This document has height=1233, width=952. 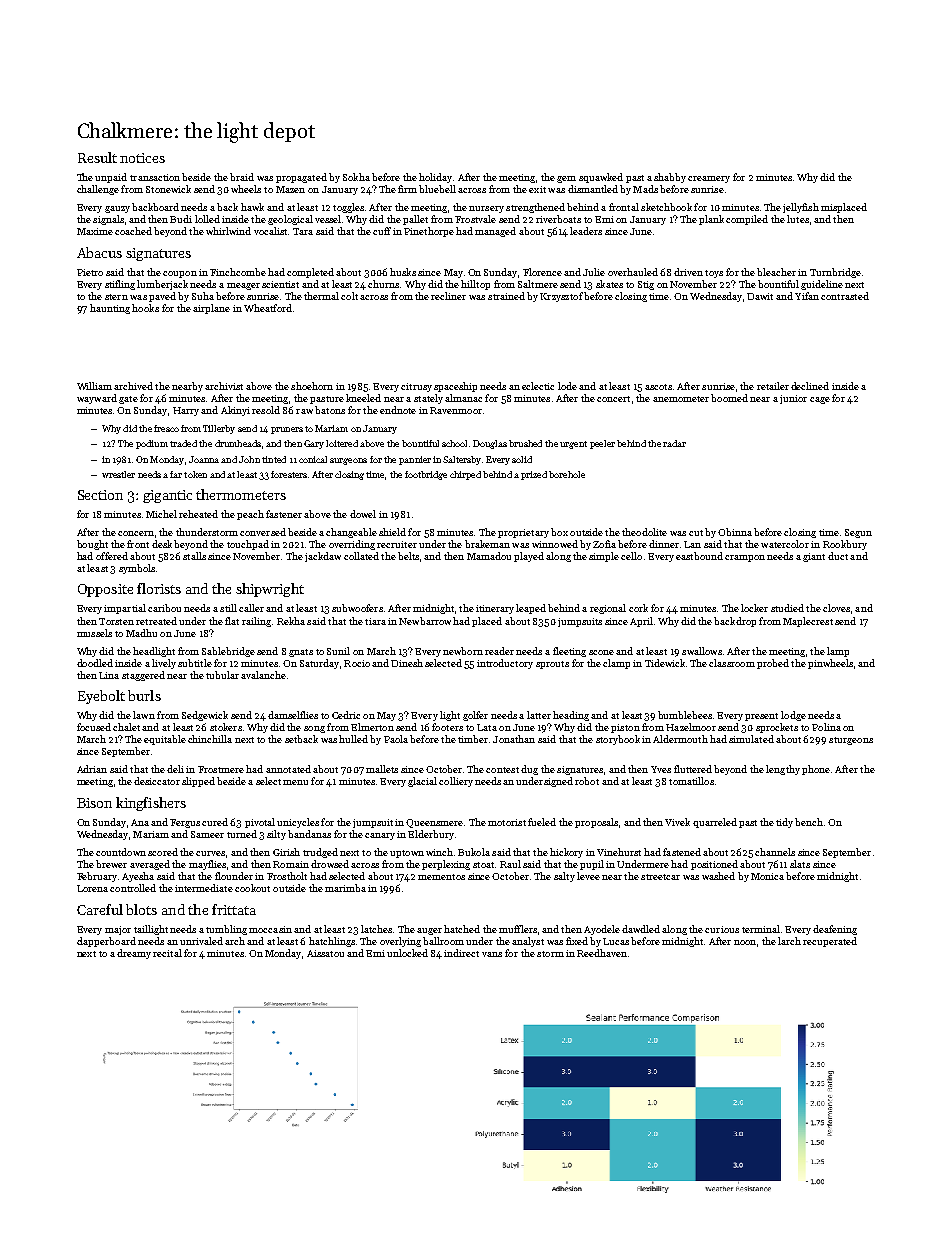 What do you see at coordinates (693, 769) in the document?
I see `fluttered` at bounding box center [693, 769].
